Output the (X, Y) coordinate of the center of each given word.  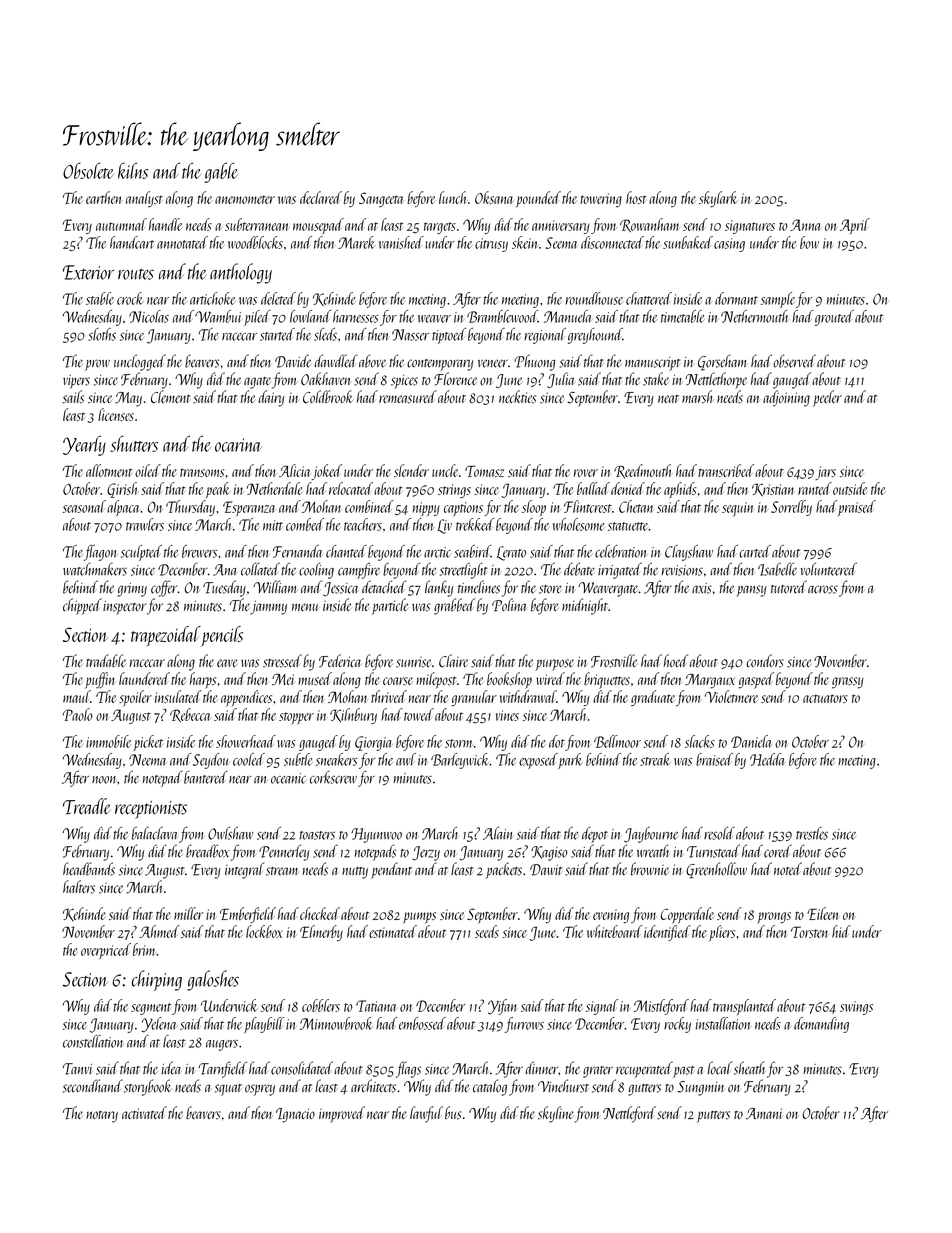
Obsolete (88, 171)
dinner (542, 1068)
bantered (206, 777)
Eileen (822, 913)
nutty (355, 873)
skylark (718, 199)
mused (315, 678)
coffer (164, 588)
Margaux (710, 681)
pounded (538, 199)
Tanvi (78, 1069)
